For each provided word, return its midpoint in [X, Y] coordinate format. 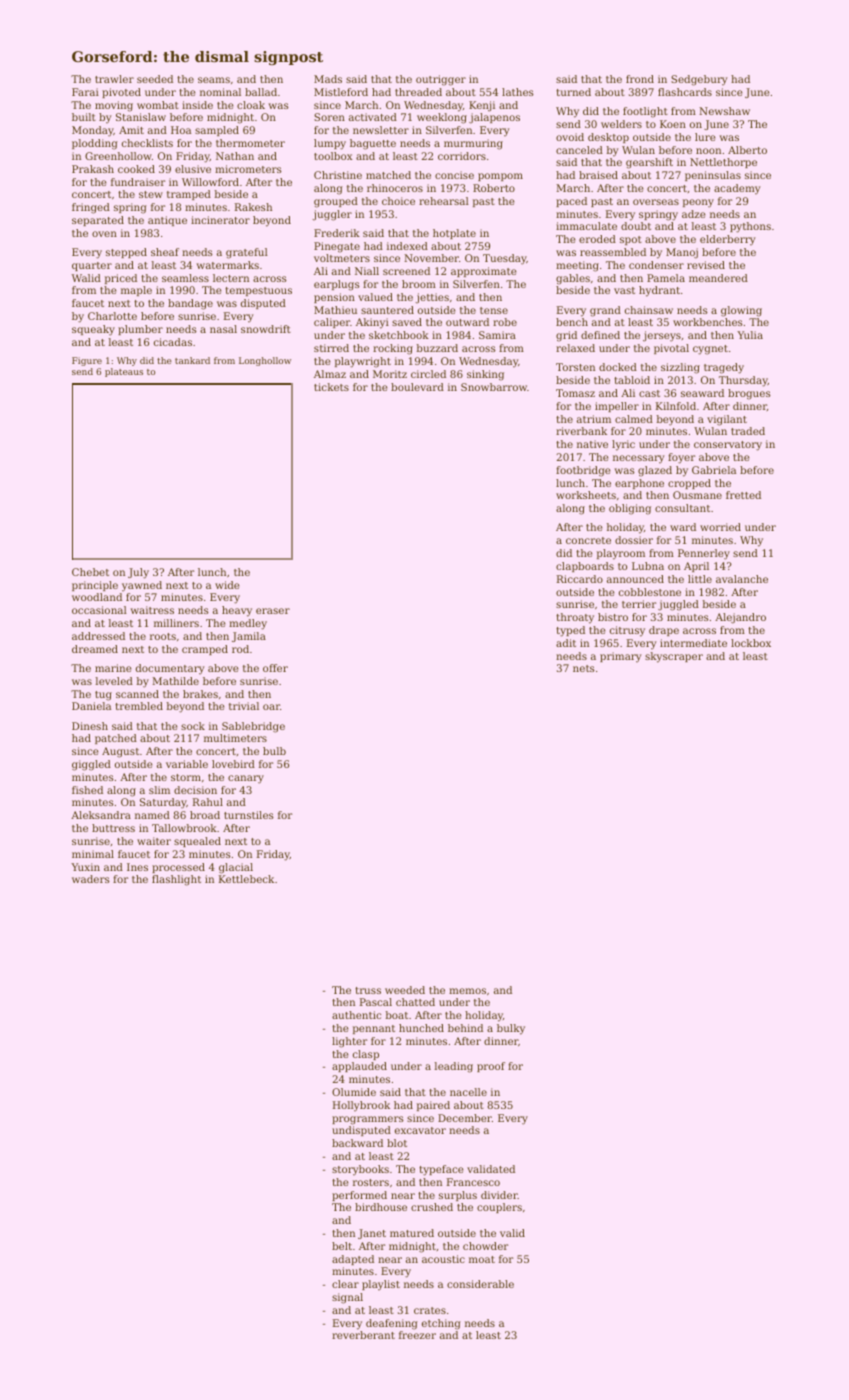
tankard [192, 360]
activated [373, 117]
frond [640, 79]
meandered [718, 278]
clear [345, 1284]
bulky [511, 1029]
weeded [405, 990]
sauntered [387, 310]
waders [91, 879]
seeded [155, 79]
